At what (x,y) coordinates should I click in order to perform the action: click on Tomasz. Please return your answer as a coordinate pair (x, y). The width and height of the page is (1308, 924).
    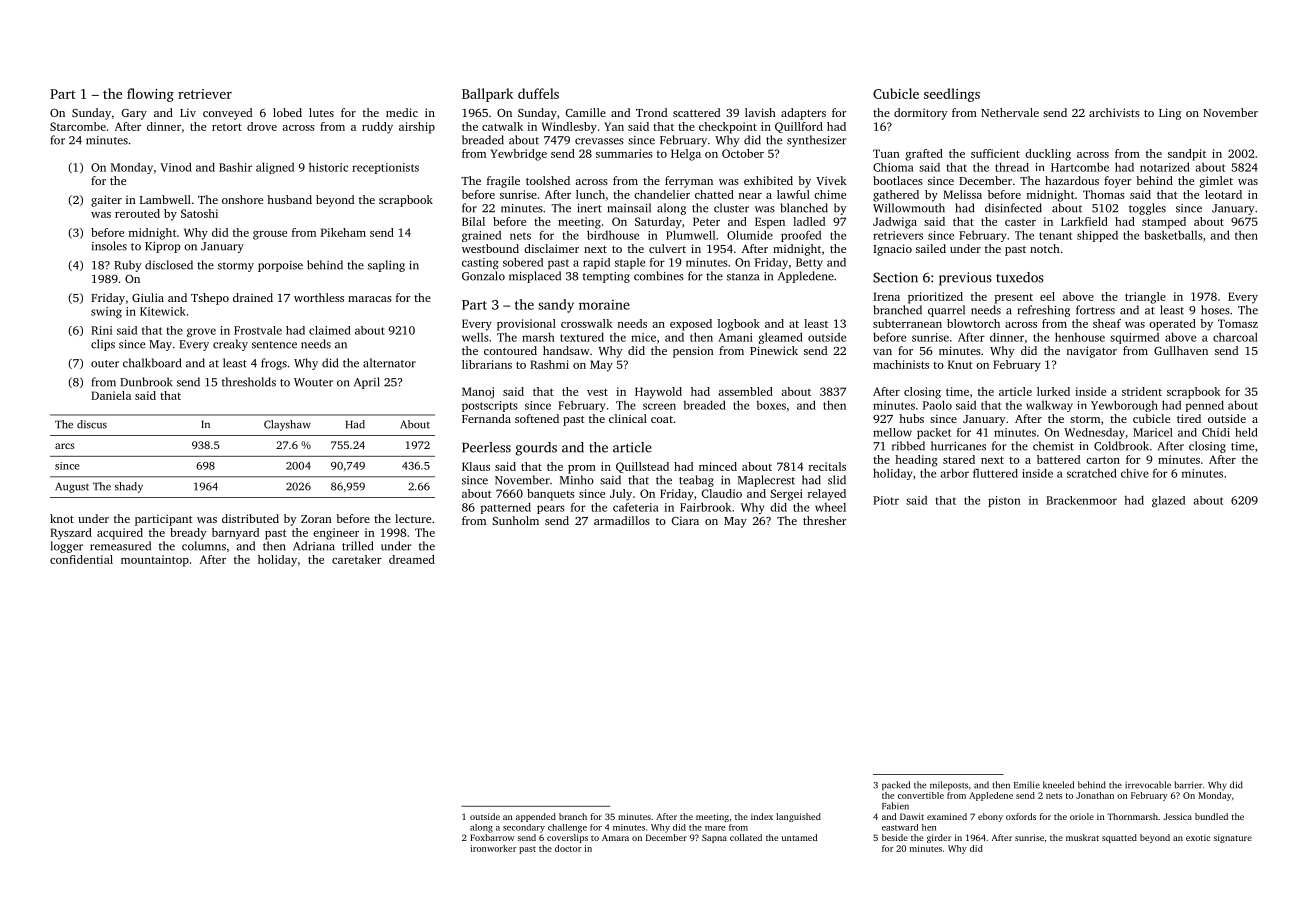
    Looking at the image, I should click on (1238, 323).
